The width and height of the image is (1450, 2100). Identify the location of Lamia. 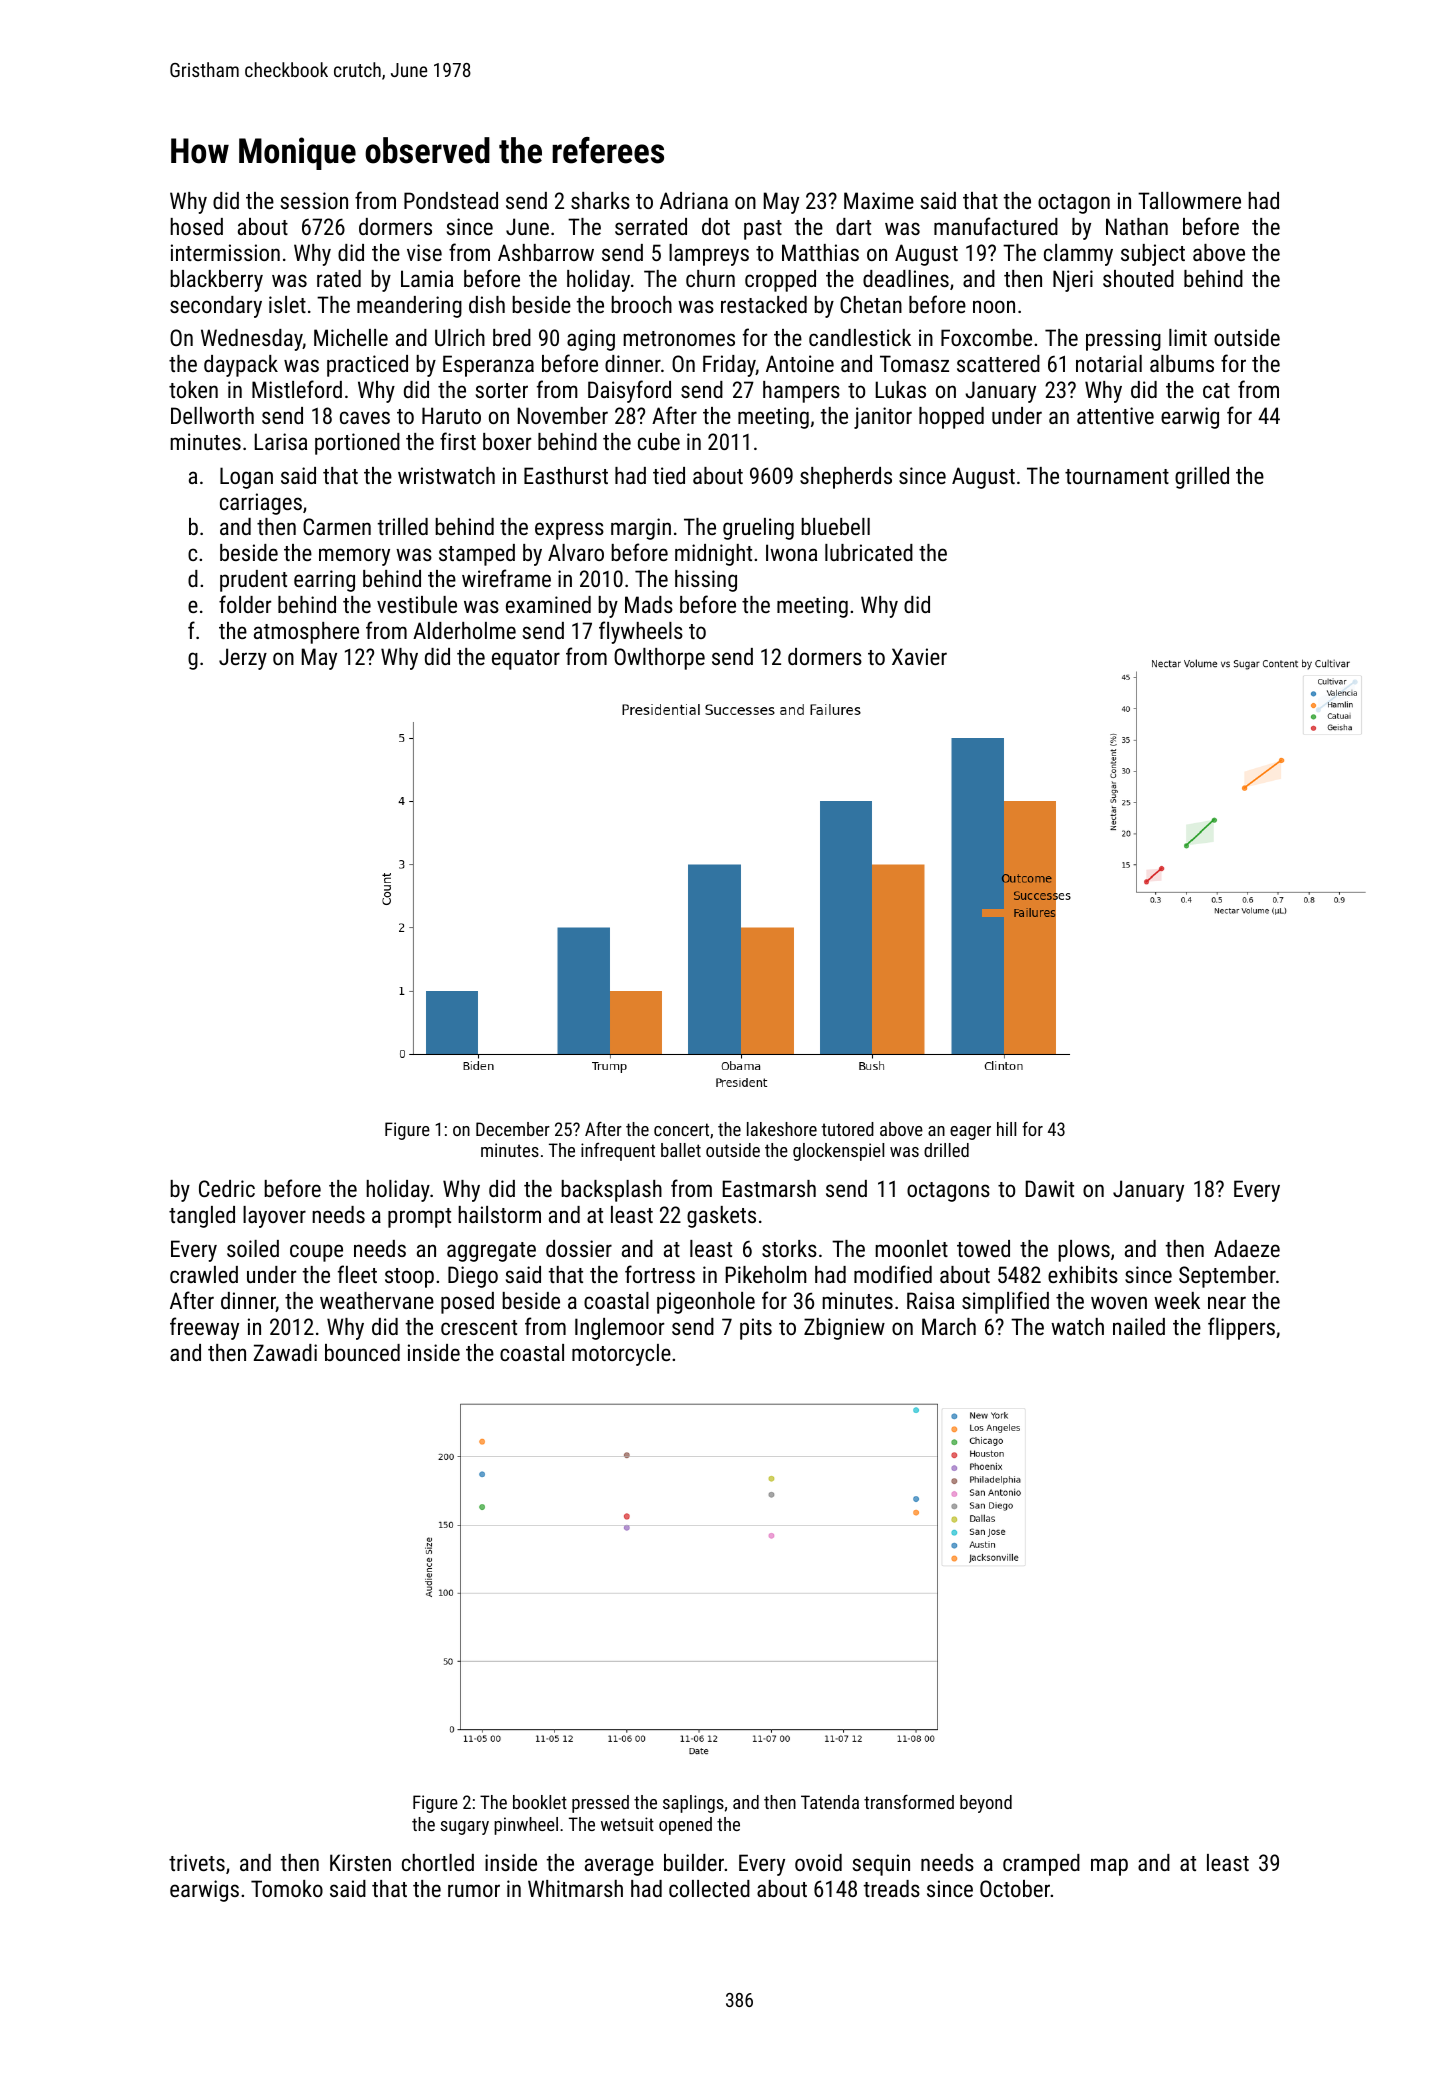
(427, 278).
